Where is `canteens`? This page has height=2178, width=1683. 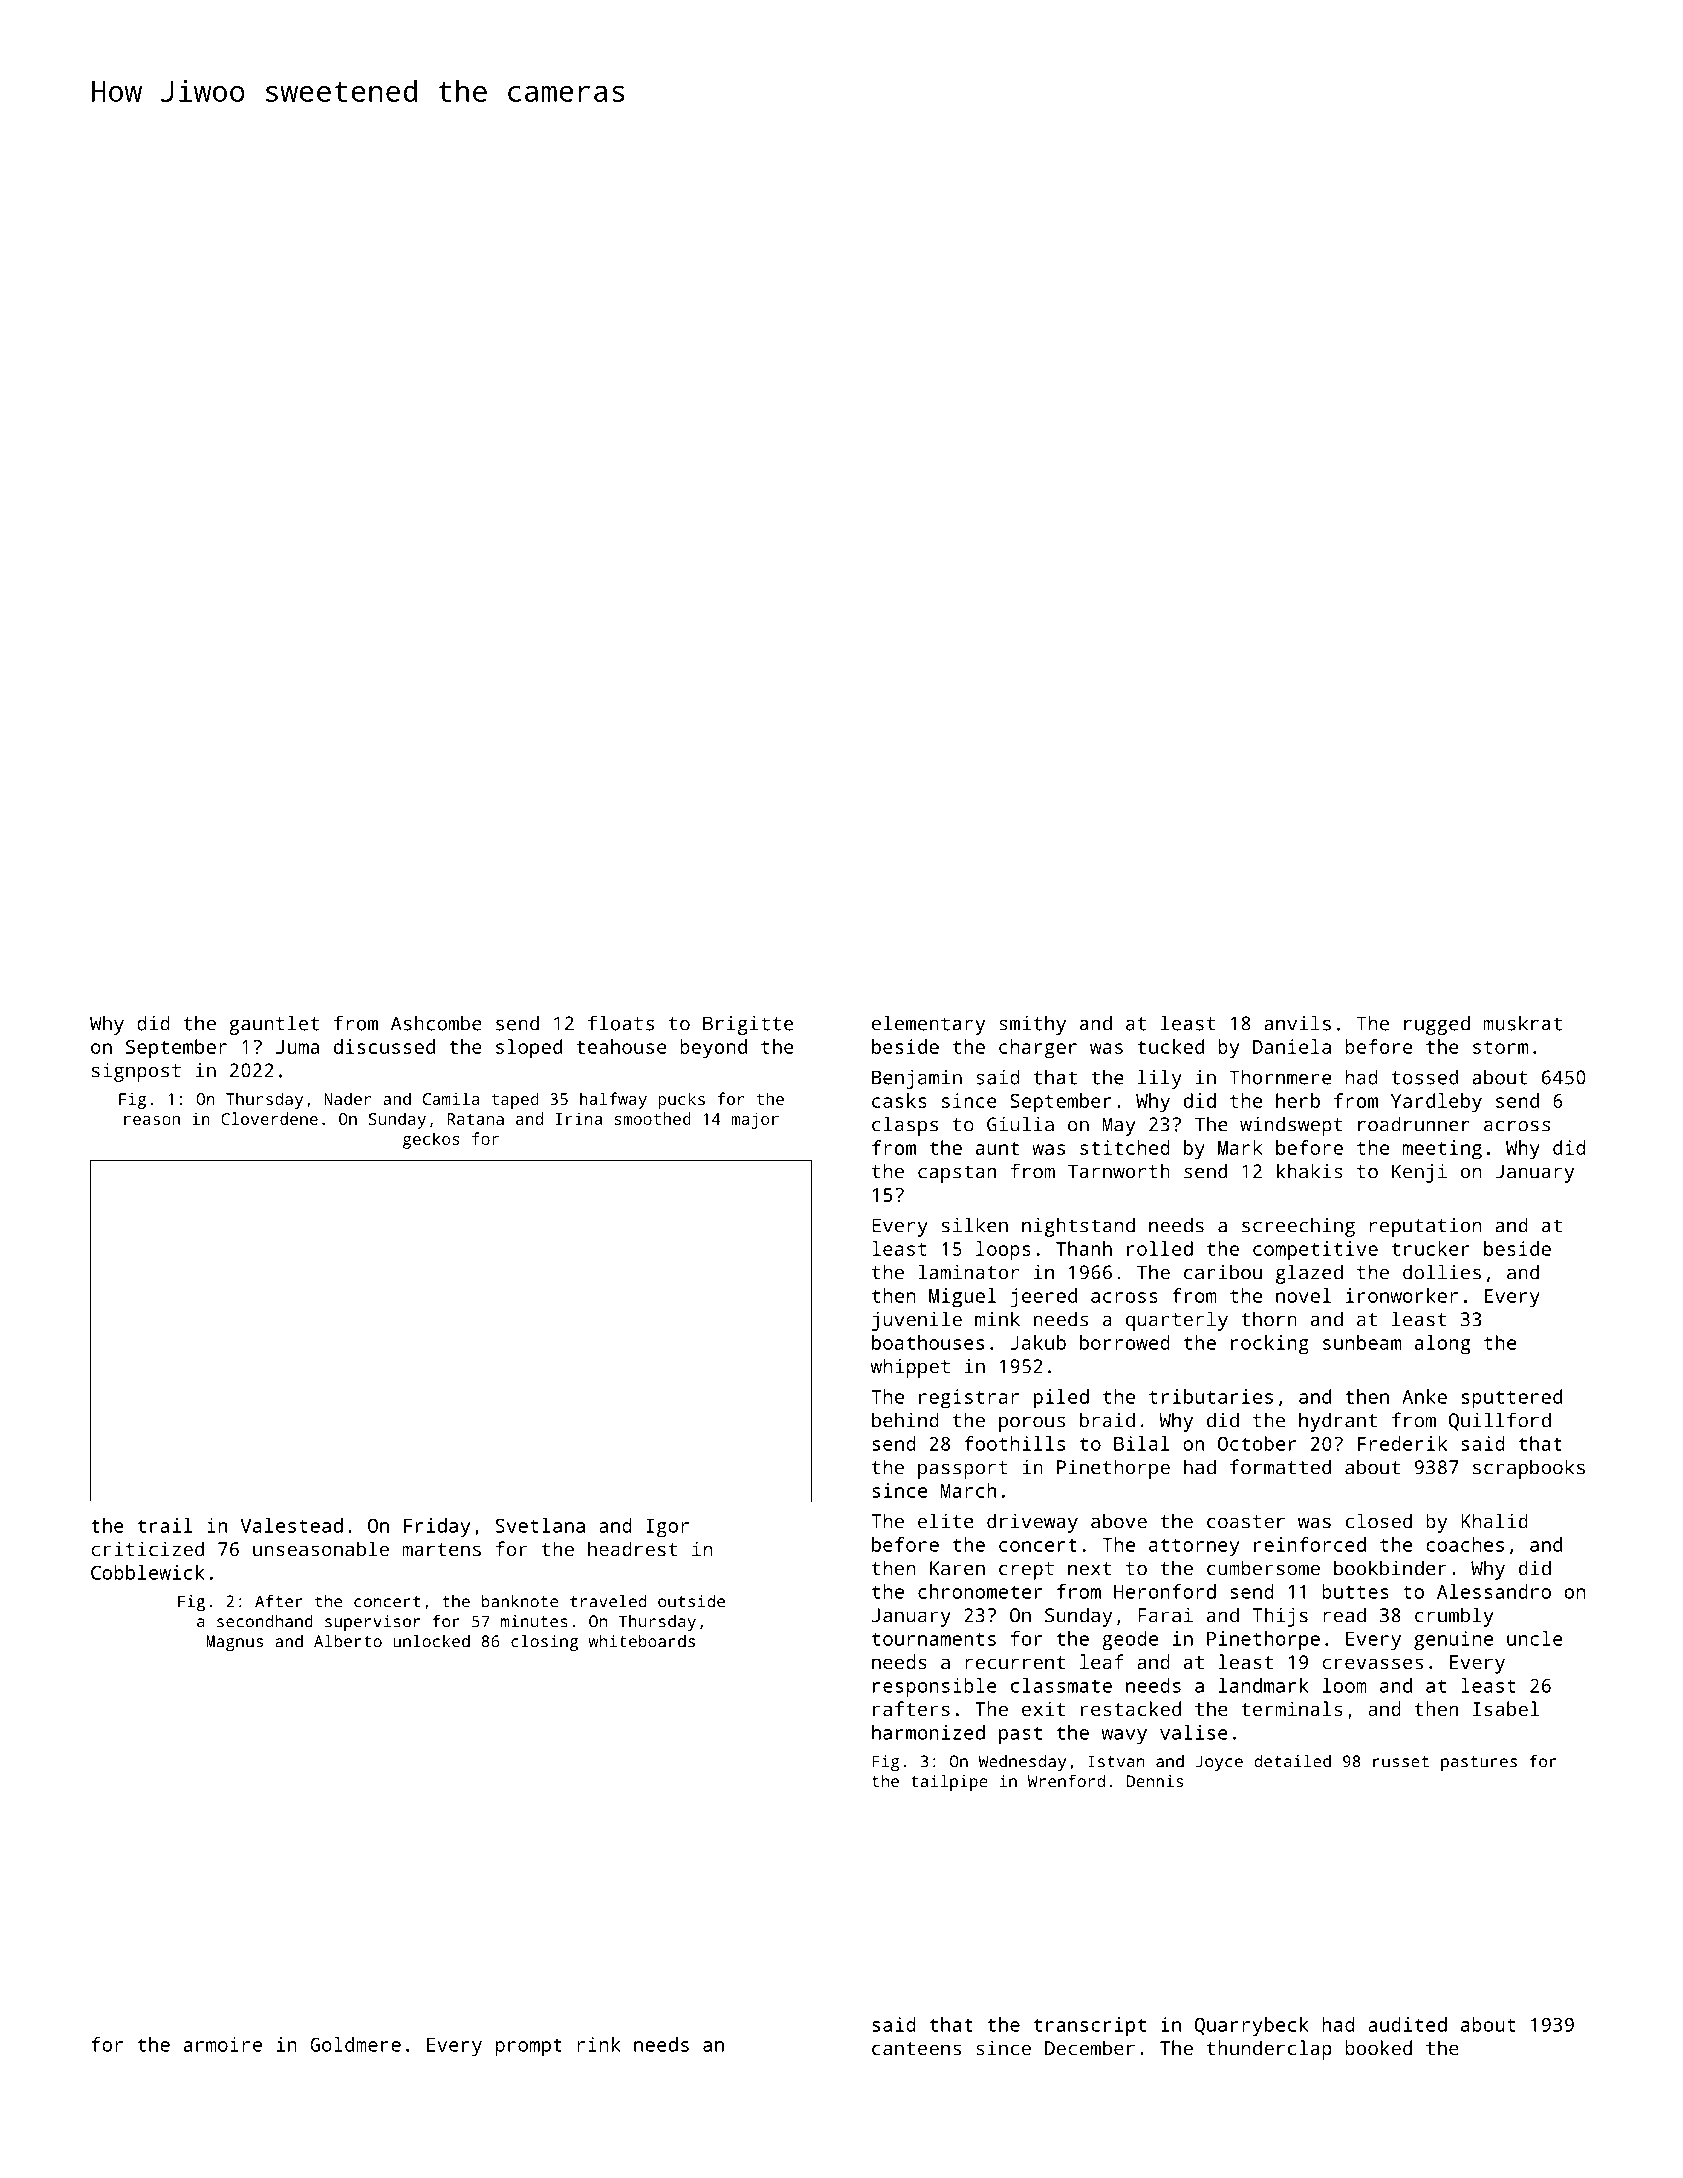 canteens is located at coordinates (916, 2049).
